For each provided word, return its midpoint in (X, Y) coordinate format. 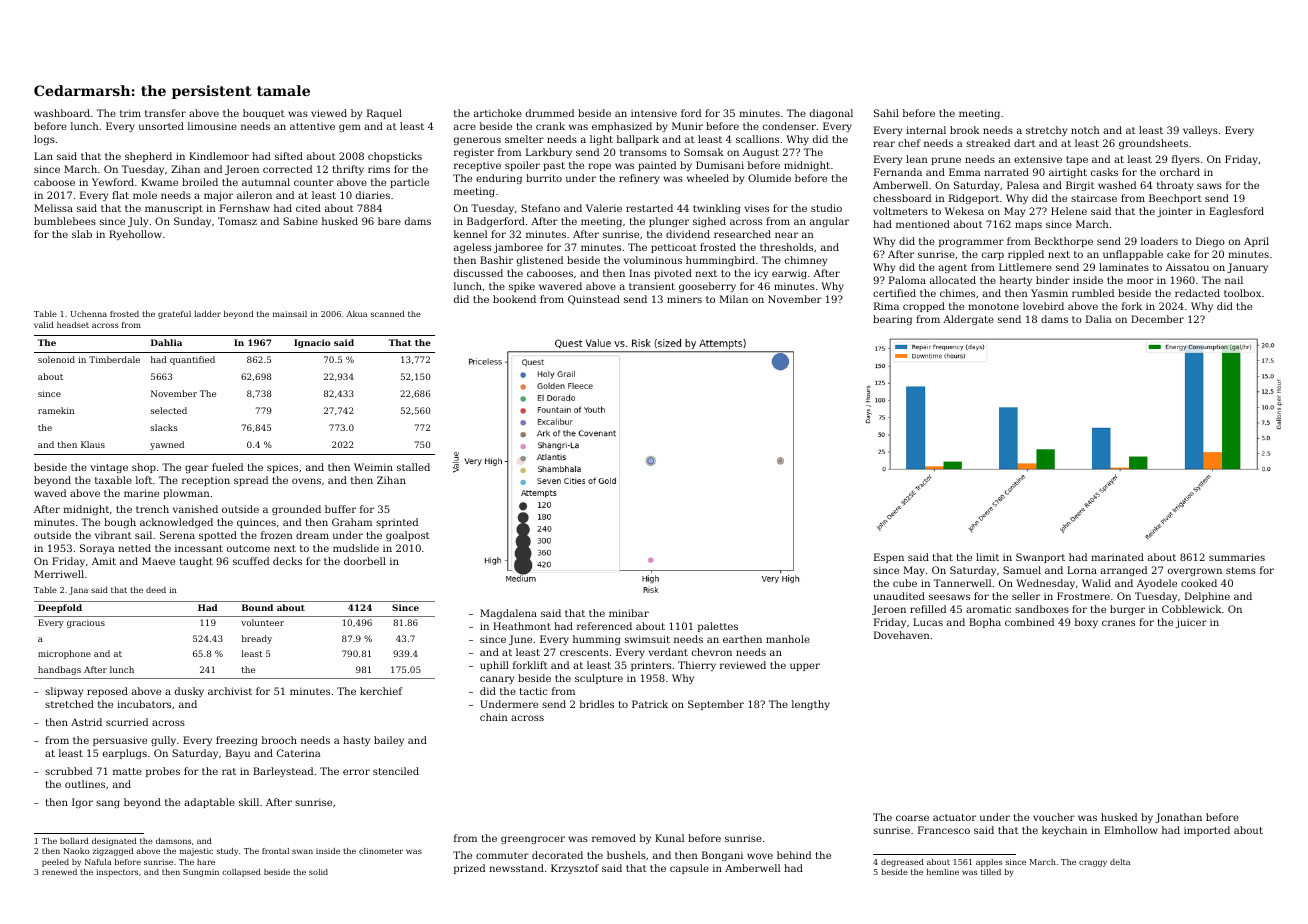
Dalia (1099, 319)
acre (465, 127)
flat (120, 195)
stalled (413, 467)
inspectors (117, 873)
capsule (689, 869)
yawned (167, 445)
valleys (1200, 131)
